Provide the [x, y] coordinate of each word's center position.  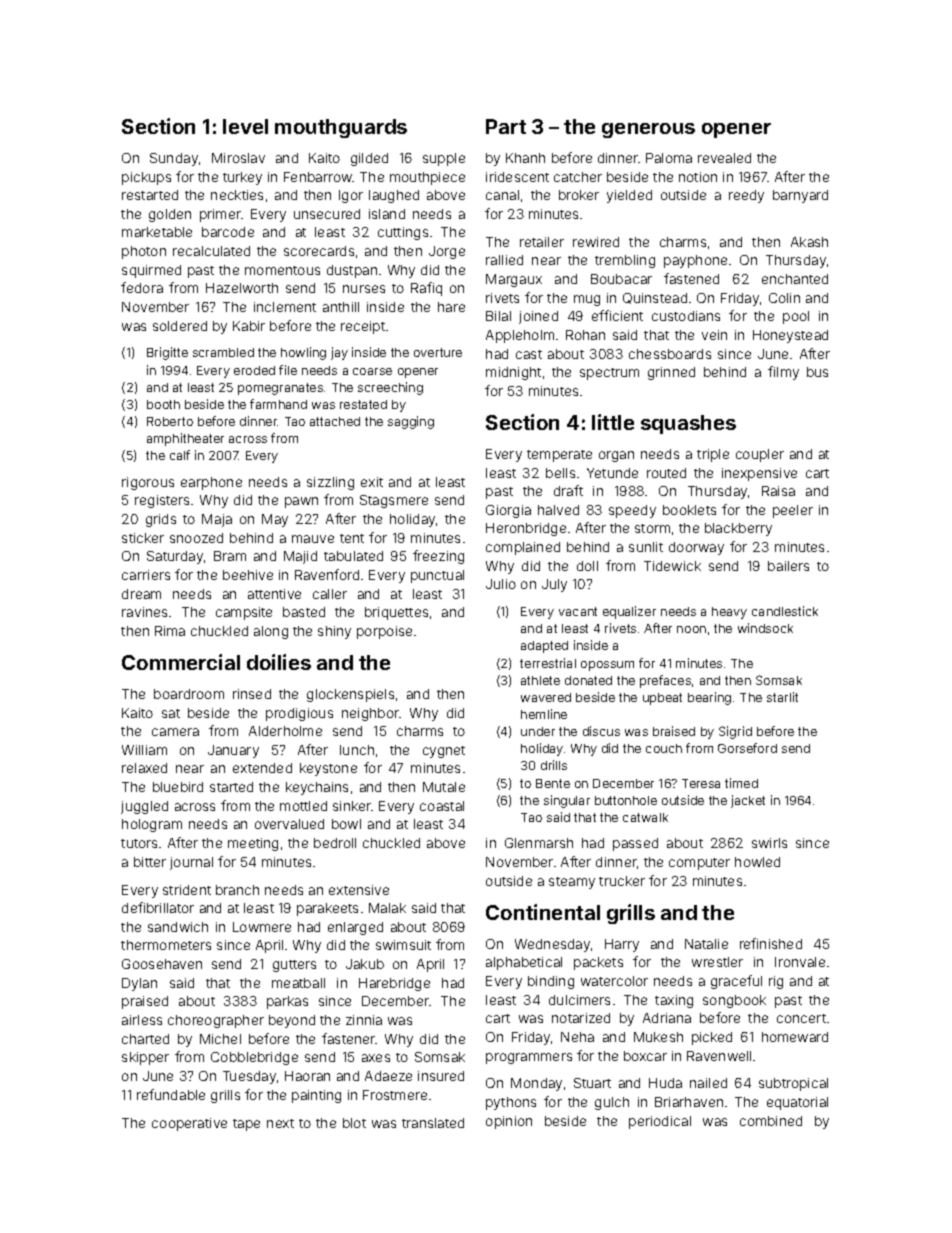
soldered [180, 326]
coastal [442, 806]
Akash [809, 242]
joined [538, 317]
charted [145, 1039]
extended [262, 768]
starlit [782, 697]
